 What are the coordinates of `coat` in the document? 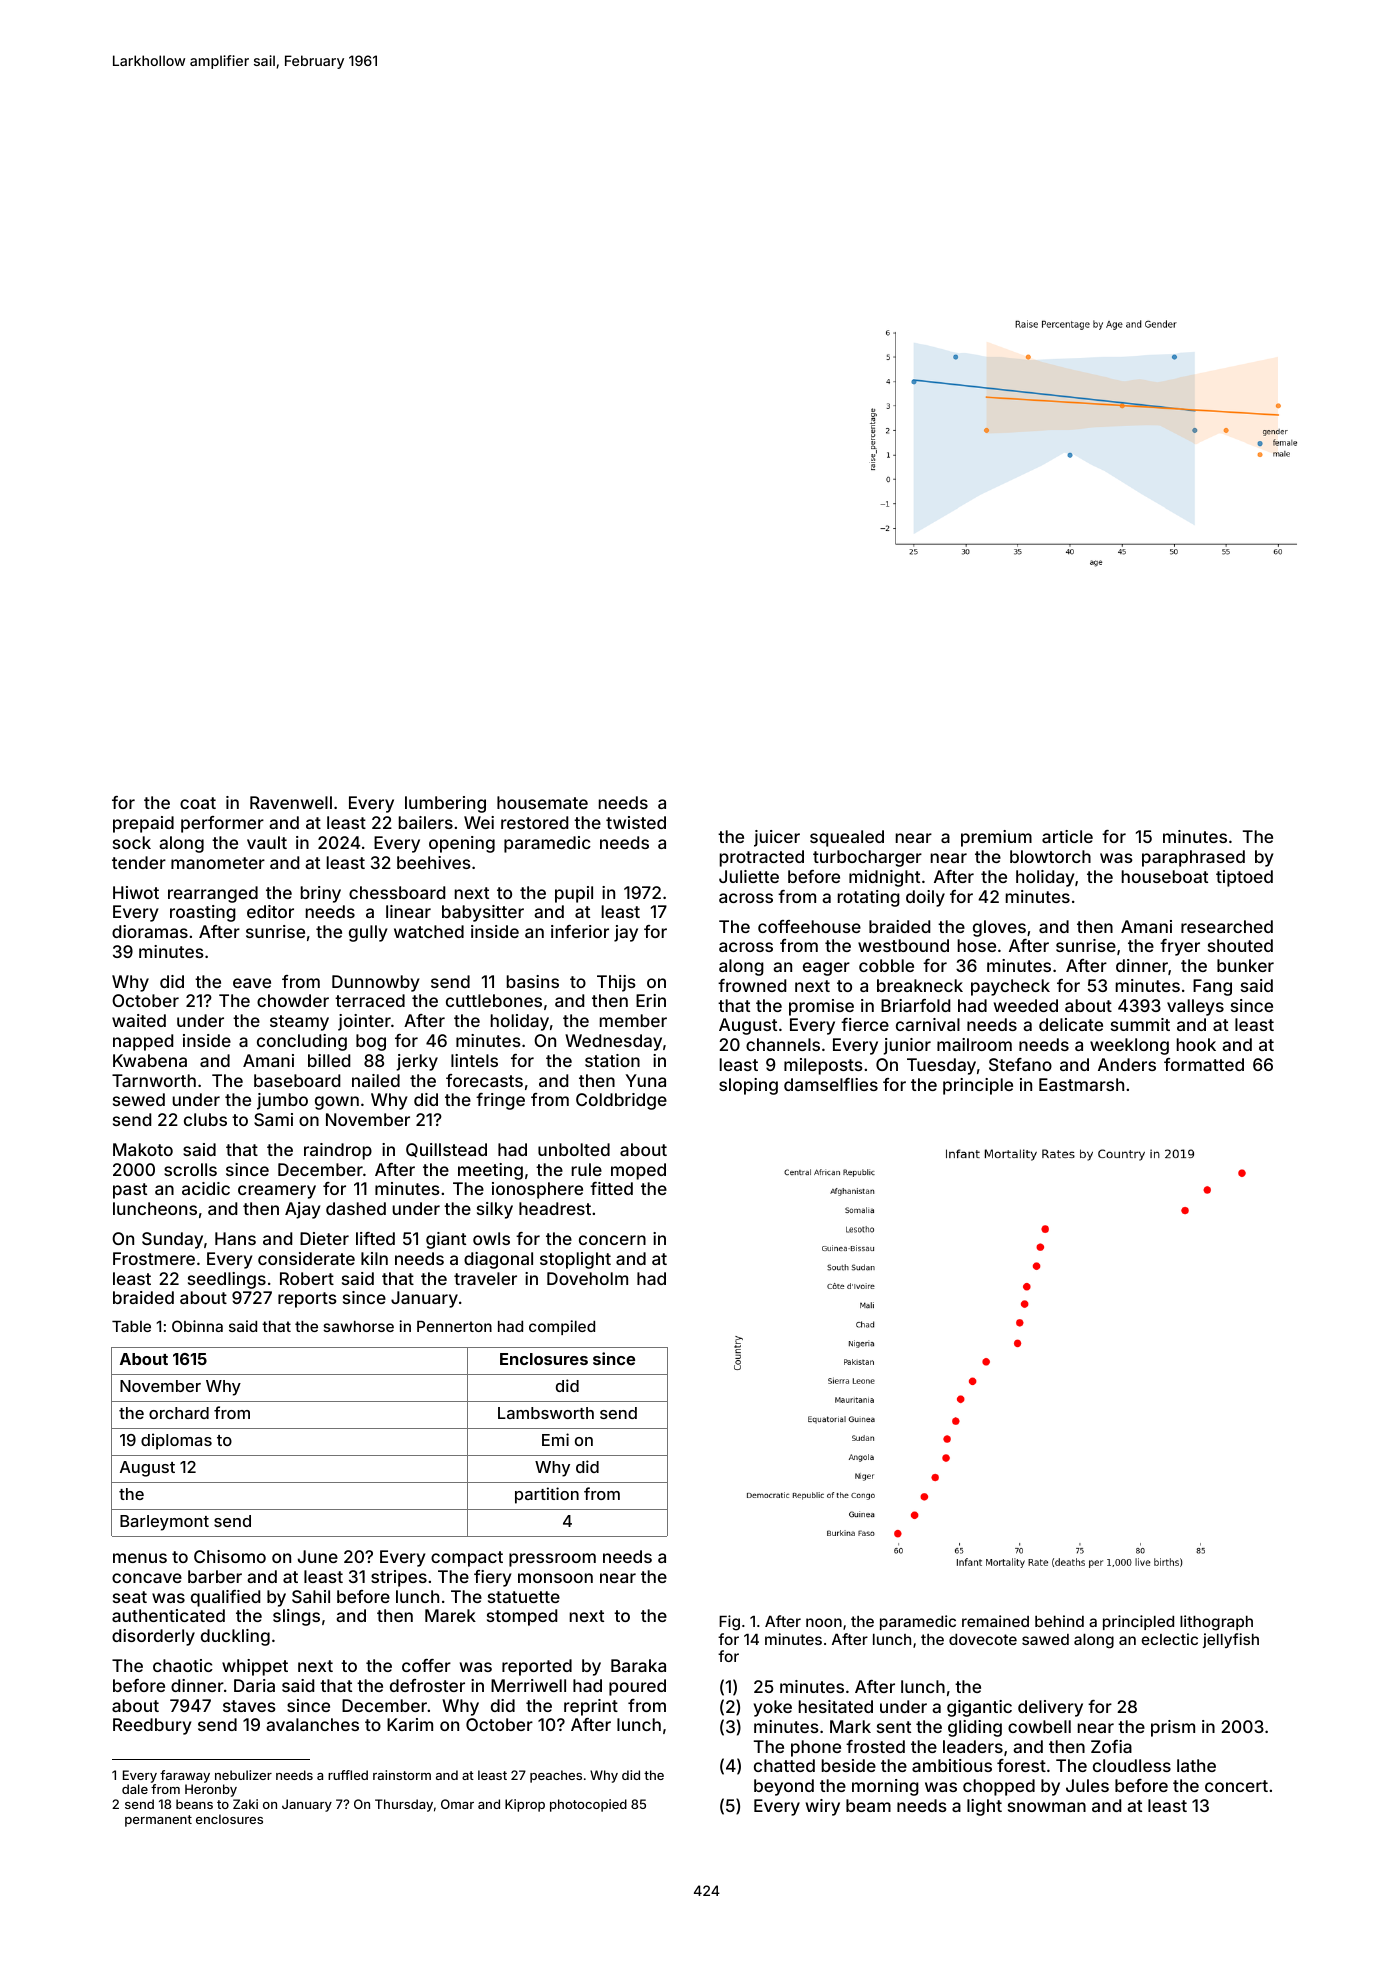 It's located at (198, 803).
